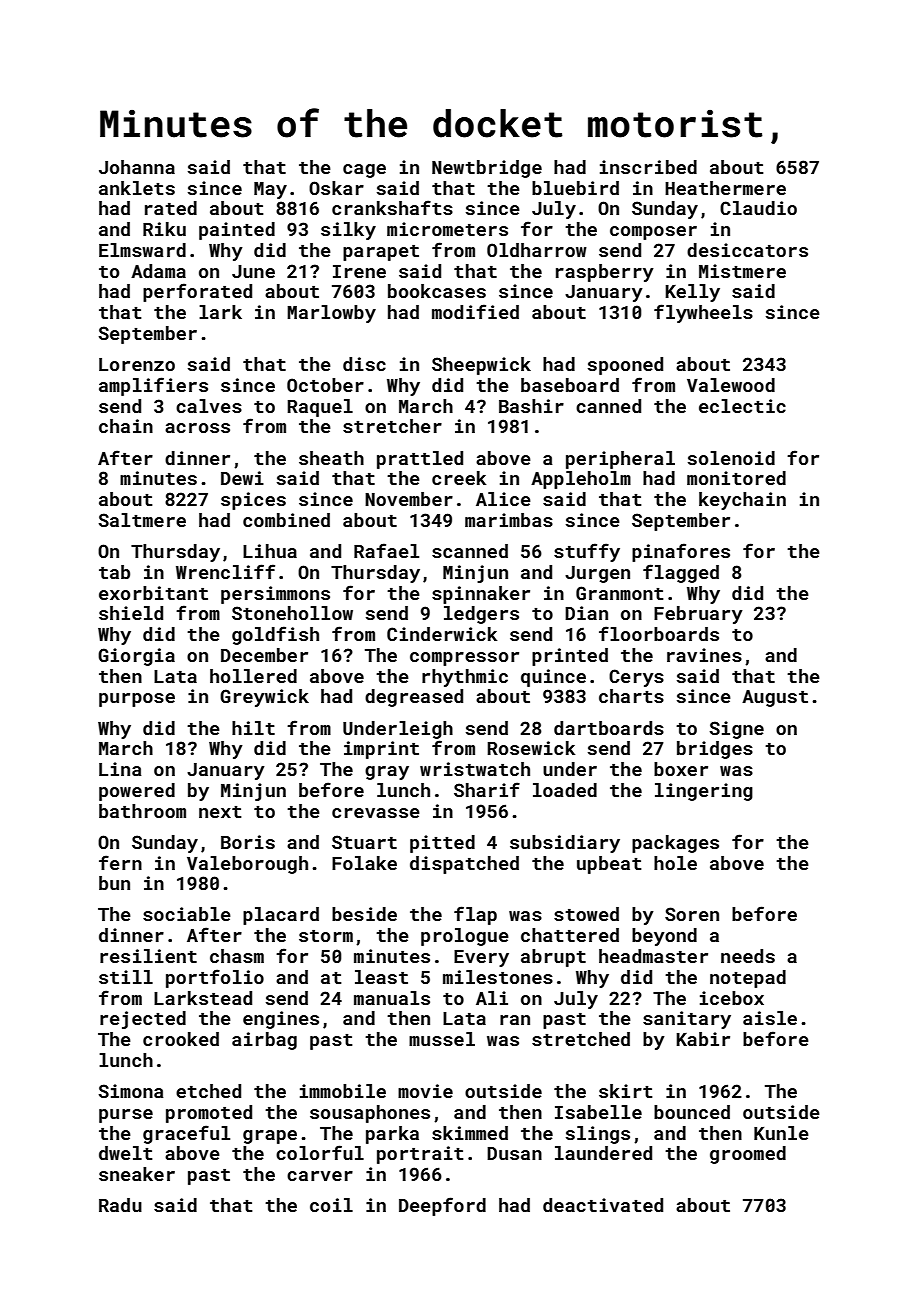  I want to click on May, so click(270, 190).
